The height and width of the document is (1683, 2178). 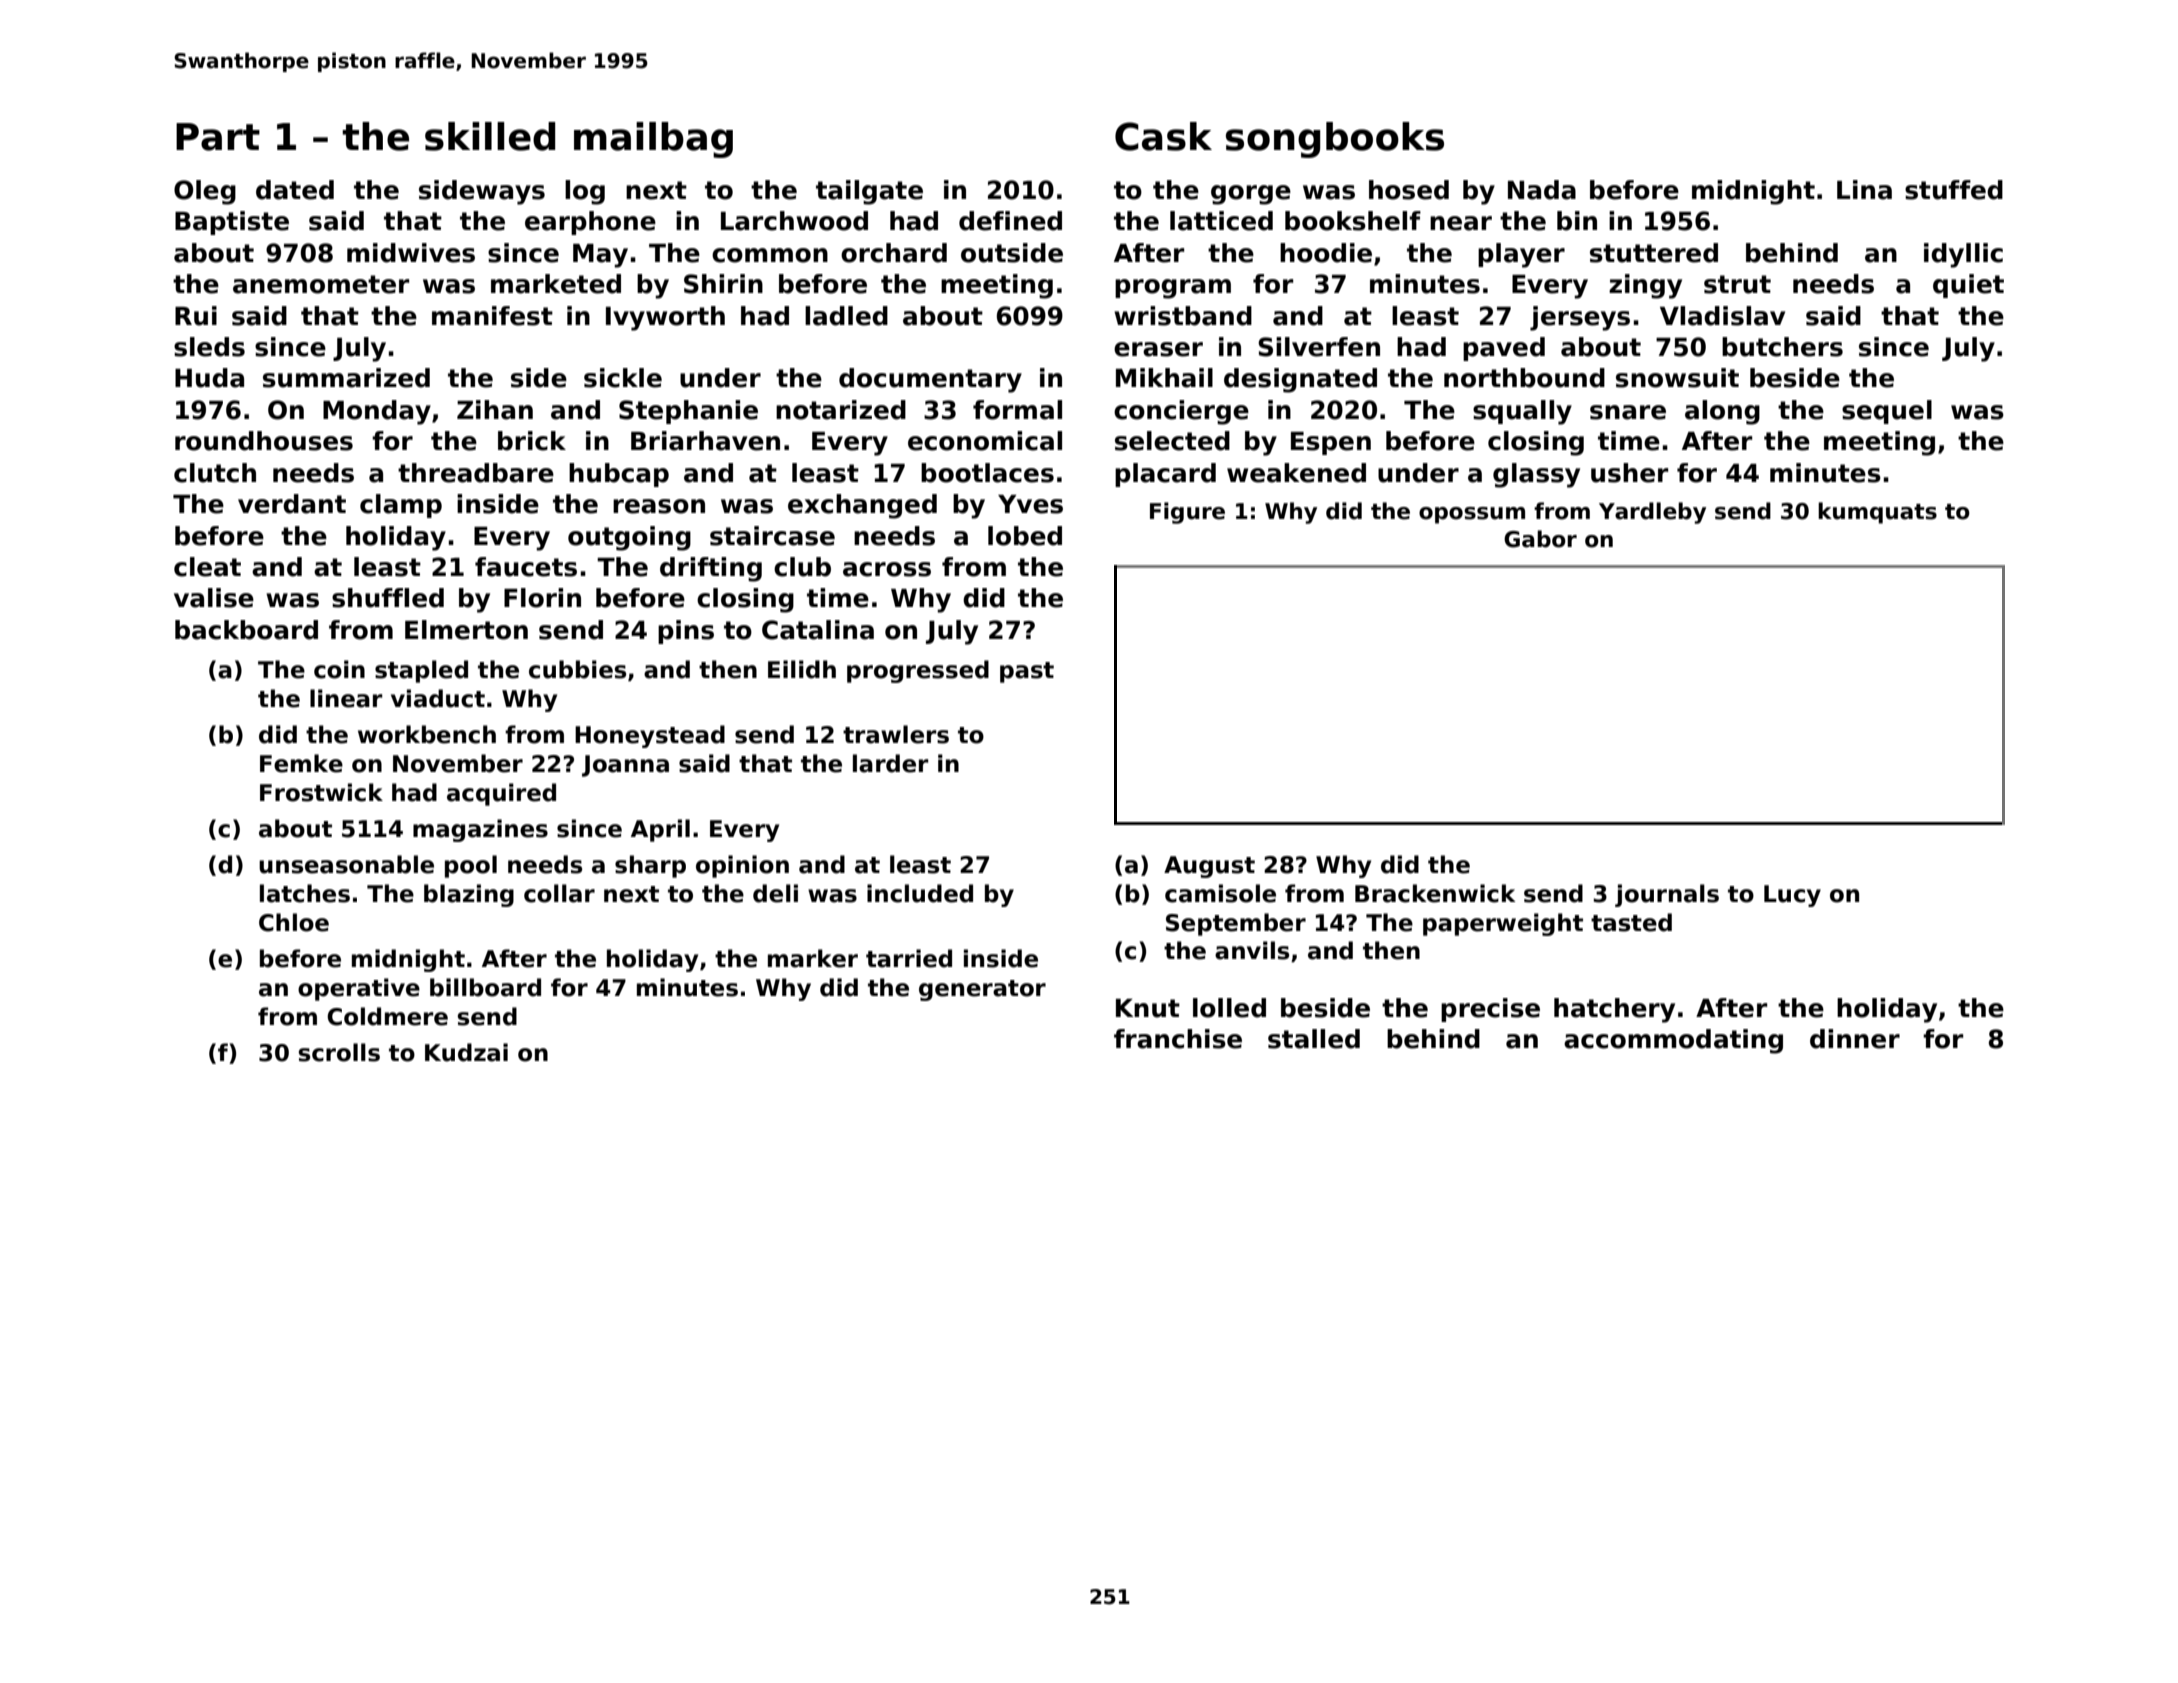 What do you see at coordinates (930, 380) in the document?
I see `documentary` at bounding box center [930, 380].
